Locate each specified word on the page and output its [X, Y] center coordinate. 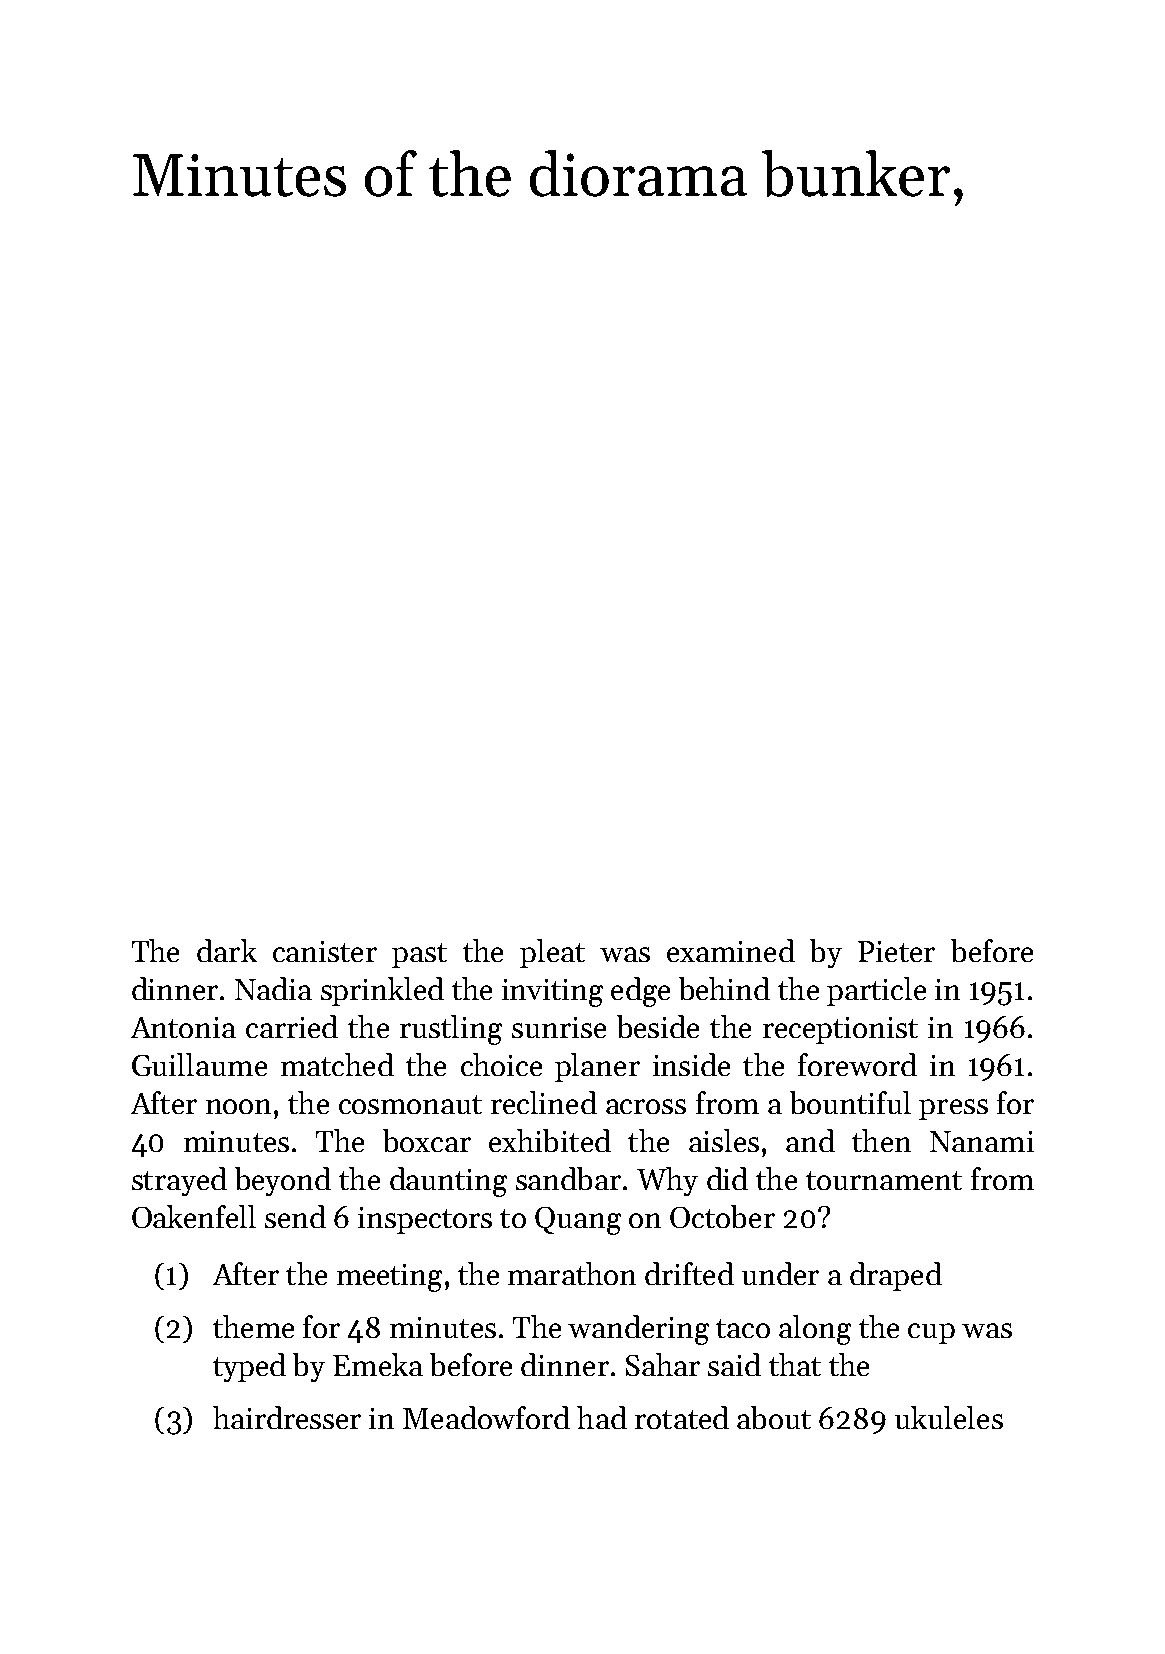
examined [731, 950]
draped [896, 1276]
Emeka [378, 1364]
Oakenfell [194, 1216]
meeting [389, 1278]
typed [249, 1367]
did [727, 1178]
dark [227, 950]
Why [667, 1181]
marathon [572, 1273]
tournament [884, 1180]
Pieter [896, 951]
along [815, 1330]
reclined [544, 1102]
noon [238, 1106]
